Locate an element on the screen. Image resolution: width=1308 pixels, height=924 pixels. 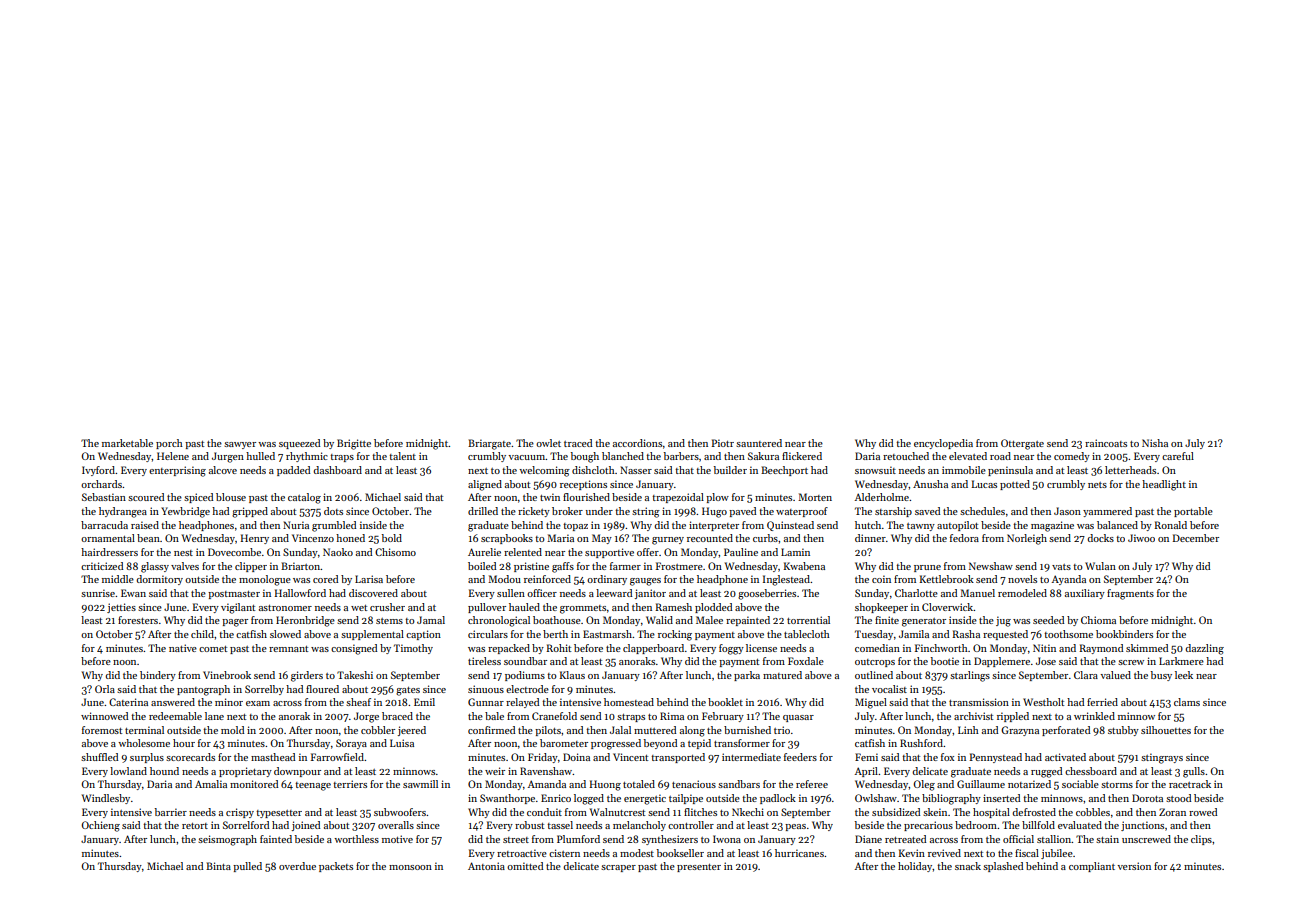
minor is located at coordinates (229, 702).
